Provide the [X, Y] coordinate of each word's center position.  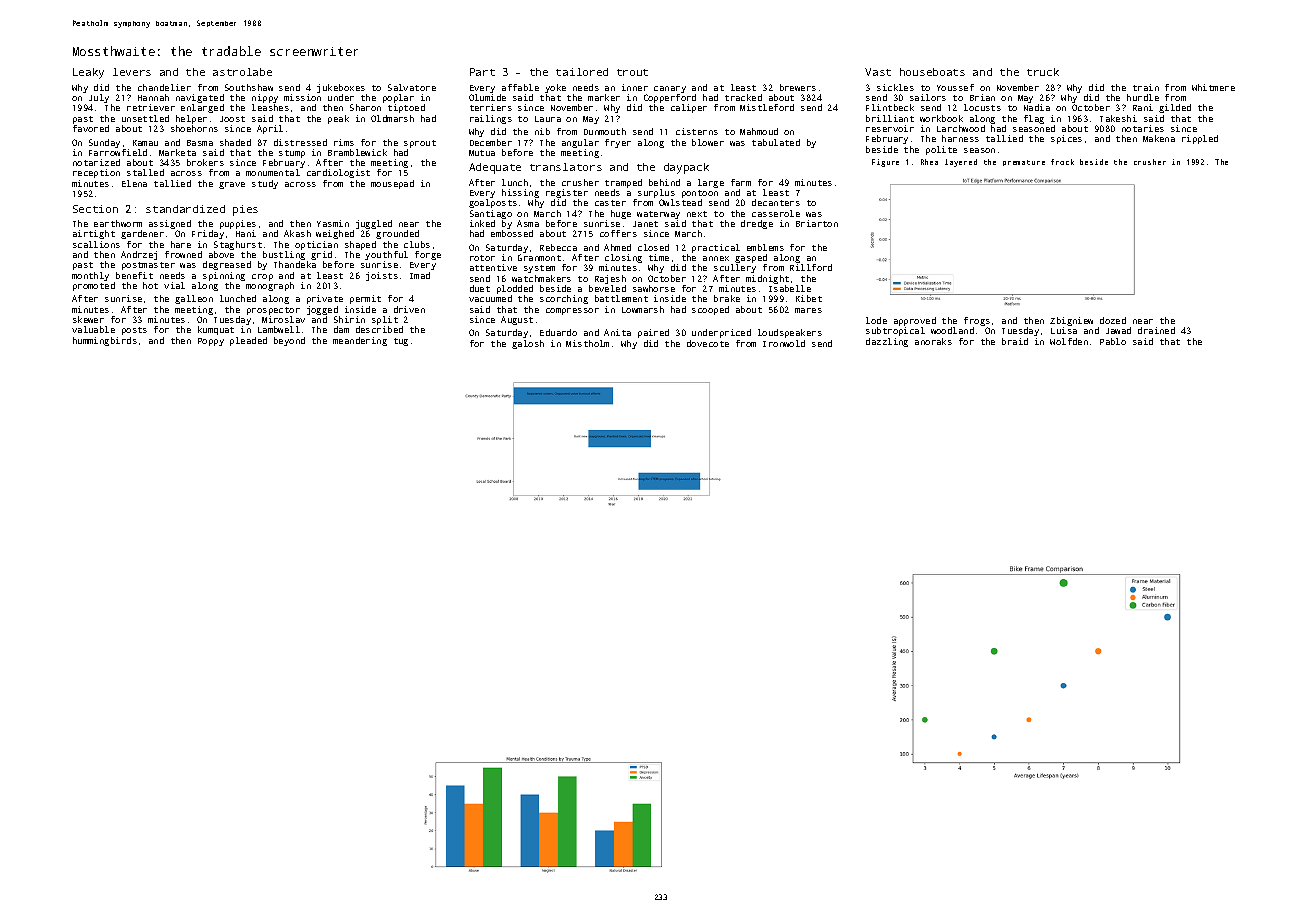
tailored [582, 72]
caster [610, 203]
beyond [289, 341]
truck [1043, 72]
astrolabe [242, 72]
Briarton [817, 223]
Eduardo [558, 332]
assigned [170, 224]
